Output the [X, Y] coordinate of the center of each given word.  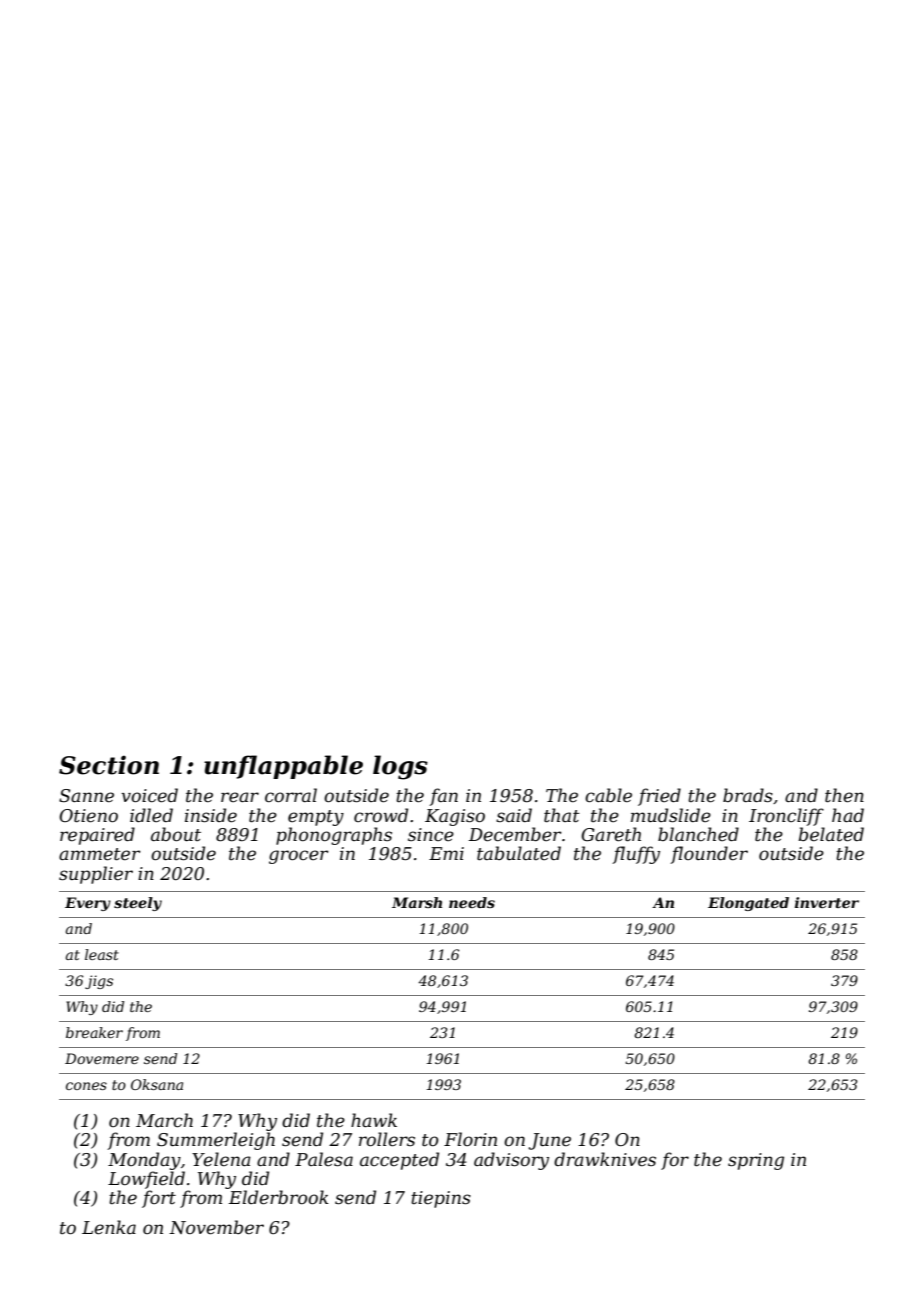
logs [400, 767]
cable [608, 795]
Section [109, 765]
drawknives [605, 1159]
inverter [827, 902]
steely [138, 904]
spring [756, 1161]
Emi [446, 853]
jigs [99, 982]
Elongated [748, 904]
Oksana [157, 1084]
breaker [94, 1032]
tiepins [441, 1199]
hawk [374, 1120]
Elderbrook [279, 1197]
